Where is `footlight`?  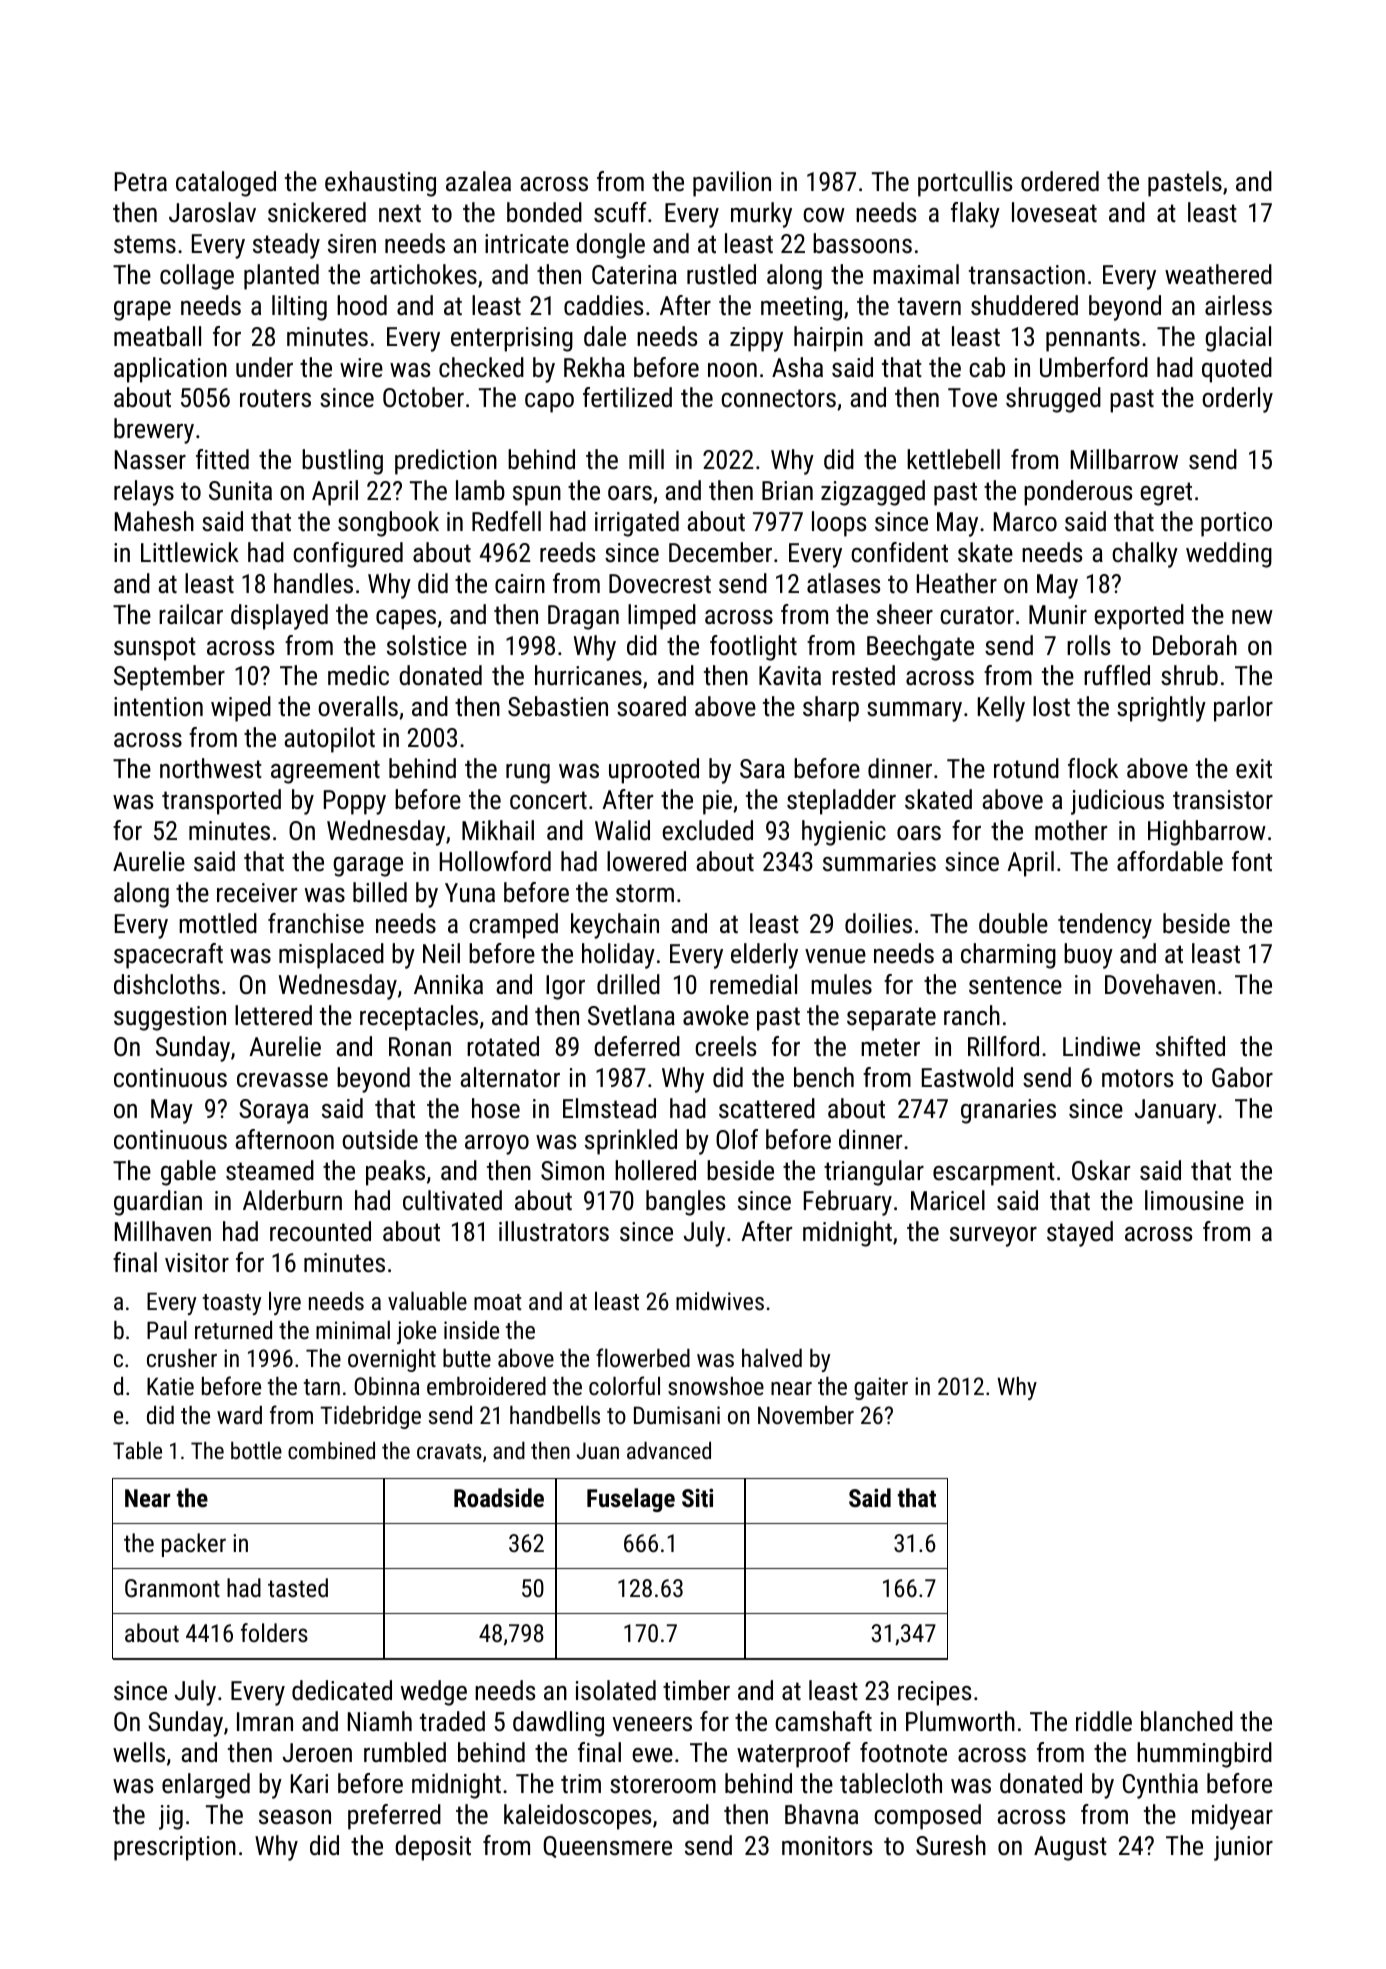 footlight is located at coordinates (753, 648).
